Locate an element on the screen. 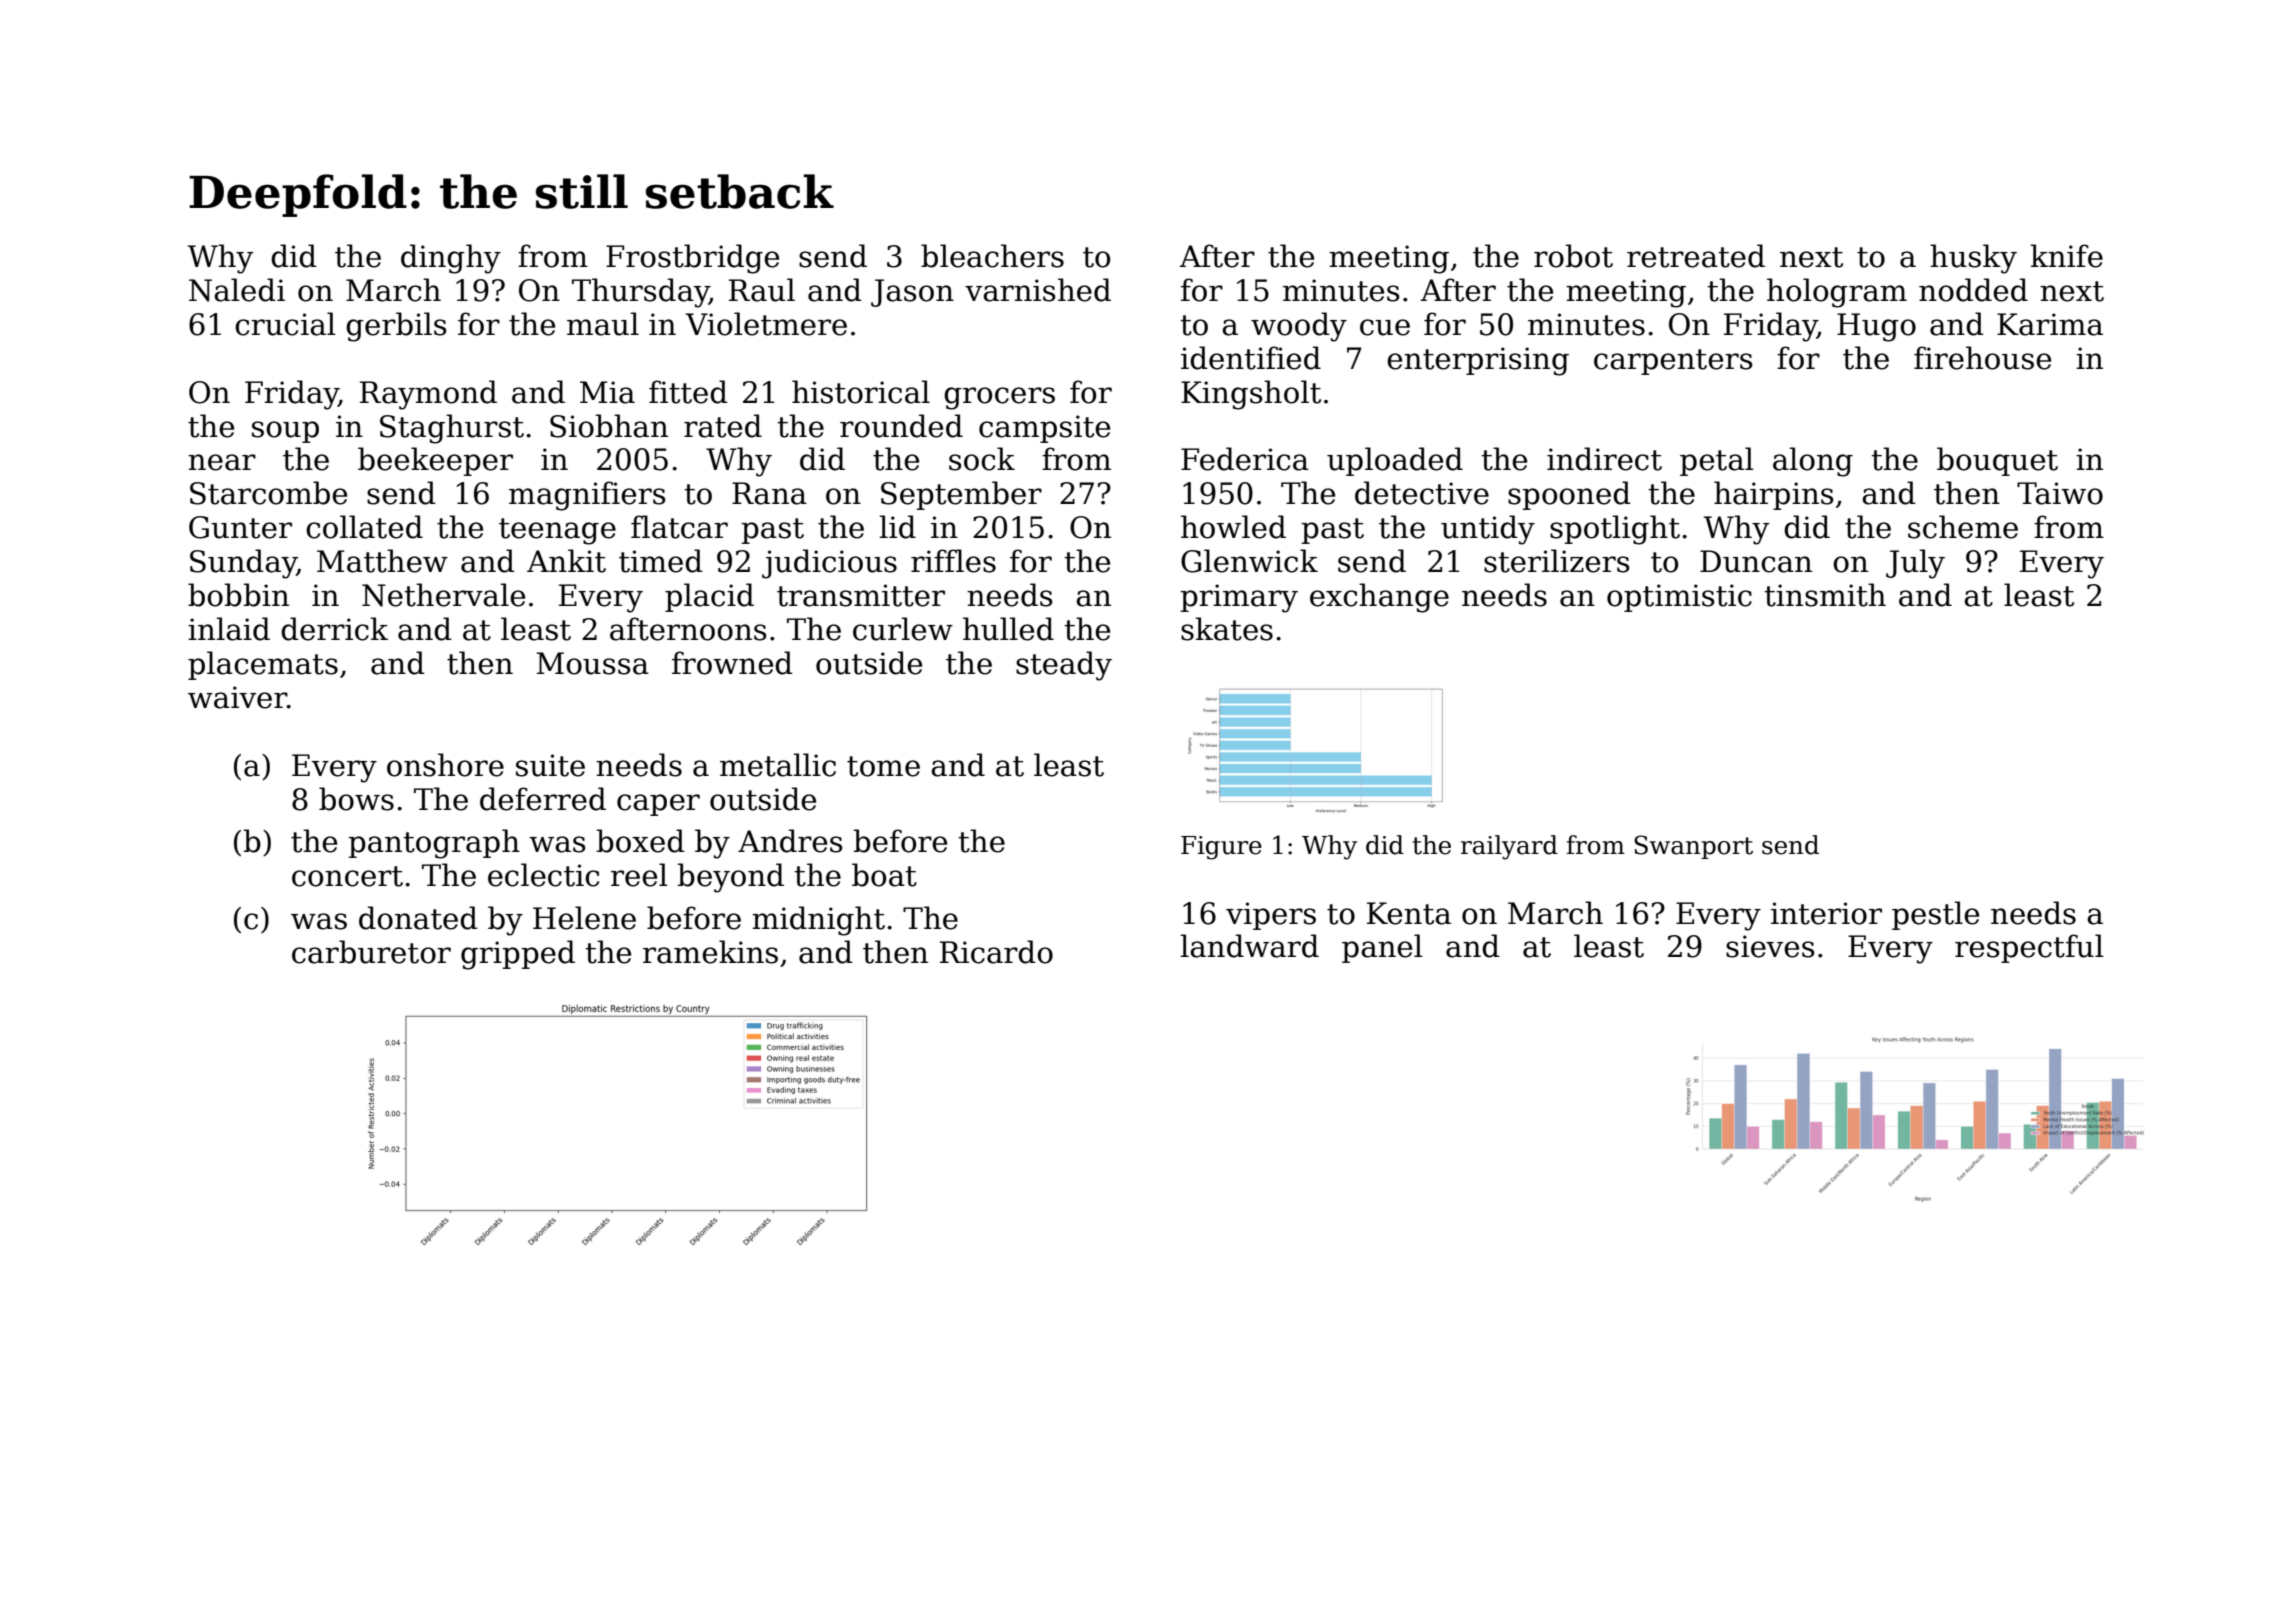  placid is located at coordinates (709, 597).
